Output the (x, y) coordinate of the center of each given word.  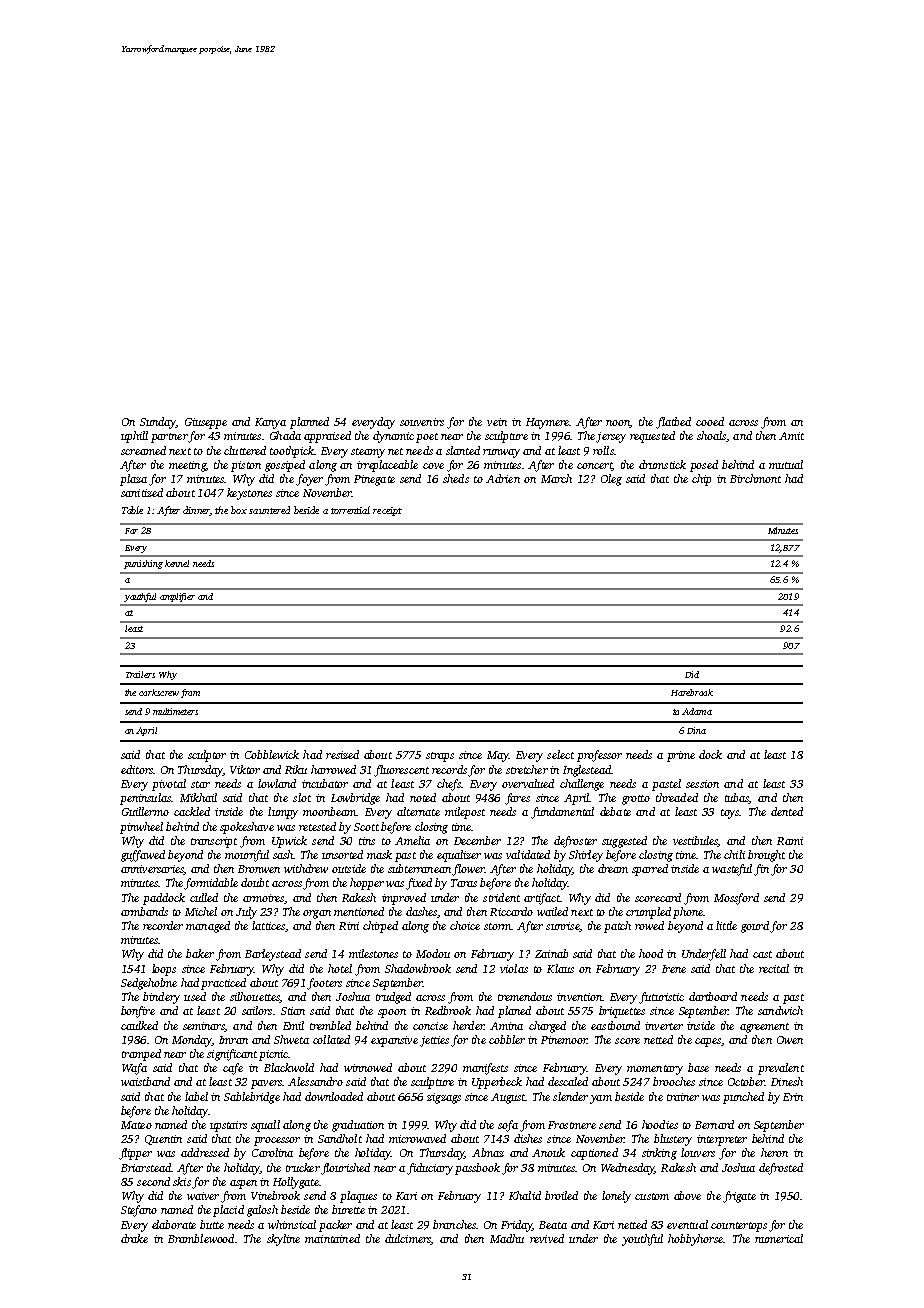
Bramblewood (201, 1238)
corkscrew (159, 692)
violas (514, 968)
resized (342, 754)
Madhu (507, 1238)
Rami (790, 841)
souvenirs (422, 422)
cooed (710, 421)
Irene (674, 969)
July (246, 913)
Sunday (158, 423)
